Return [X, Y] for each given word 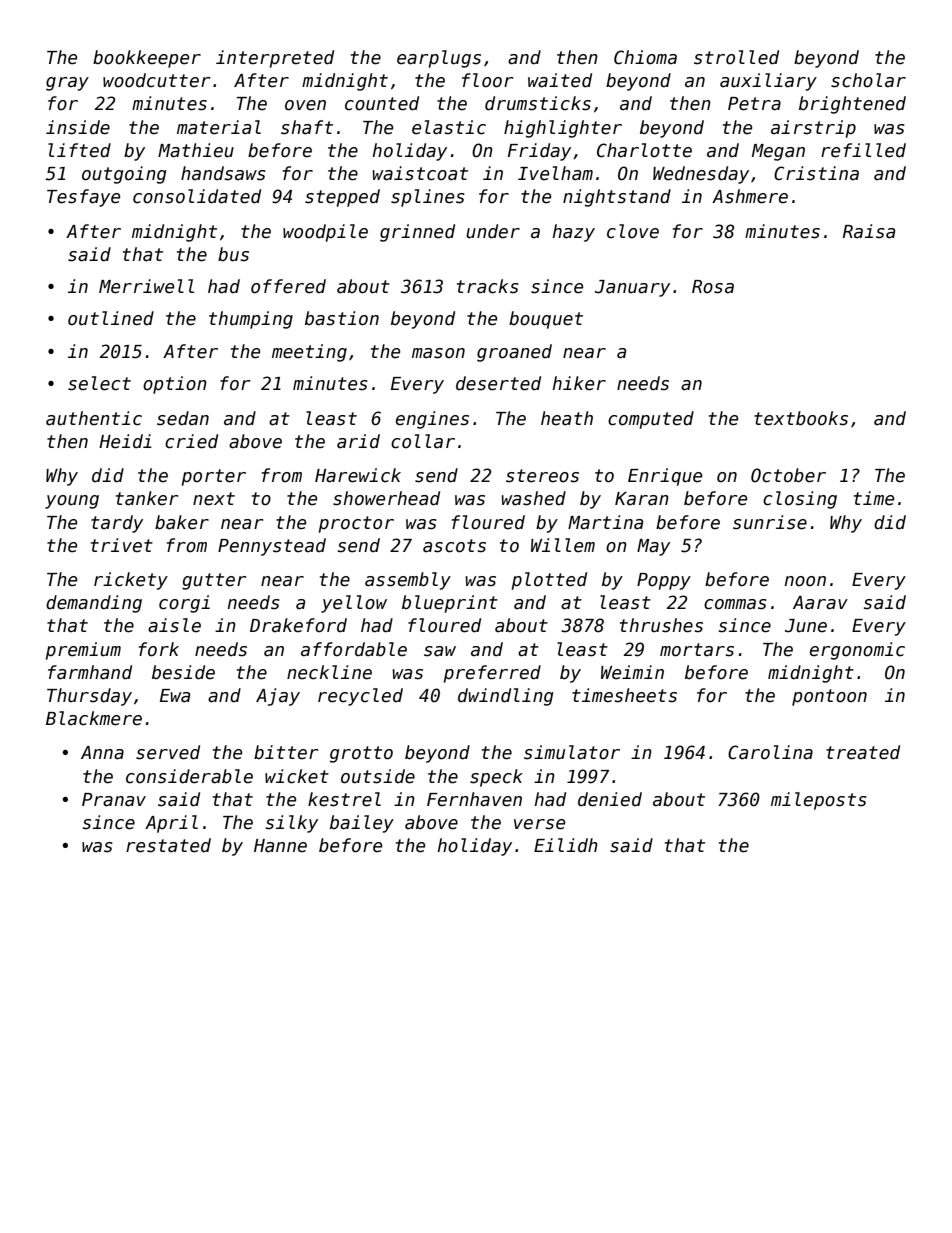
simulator [572, 752]
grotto [361, 754]
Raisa [869, 231]
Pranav [114, 800]
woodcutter [156, 80]
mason [438, 353]
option [175, 385]
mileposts [819, 801]
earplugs [439, 59]
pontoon [829, 697]
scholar [868, 80]
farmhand [90, 672]
